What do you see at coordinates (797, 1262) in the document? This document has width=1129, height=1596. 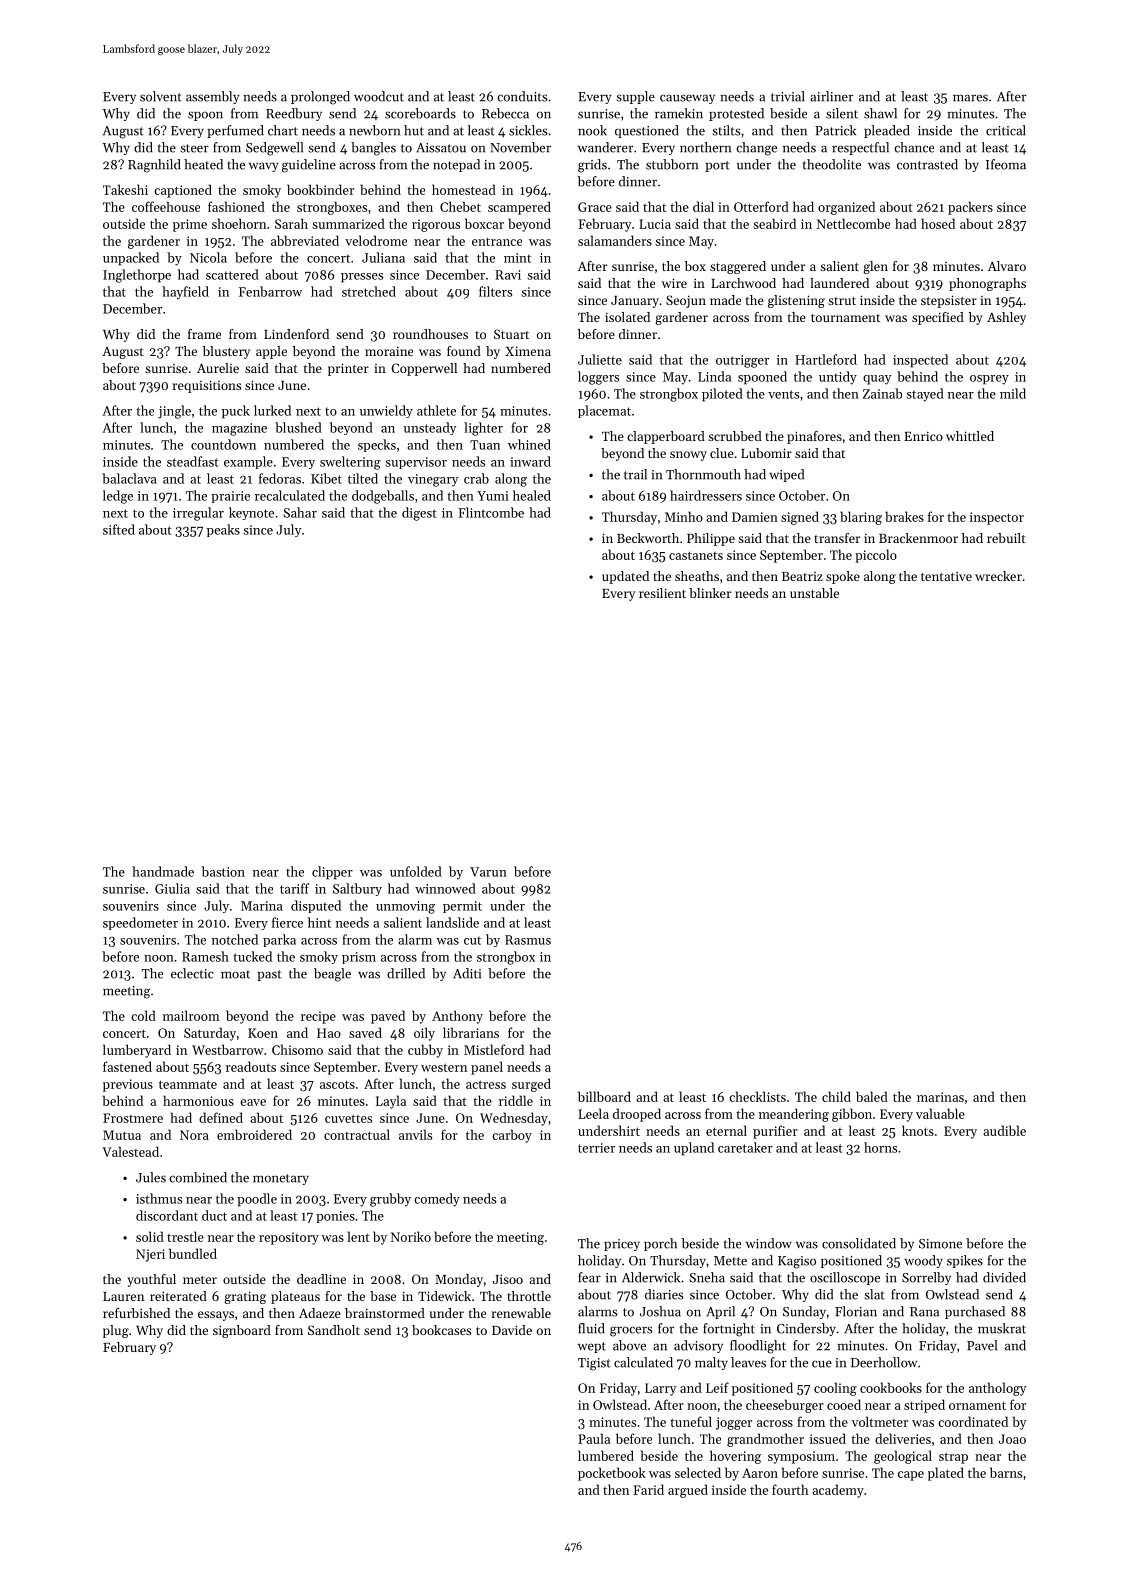 I see `Kagiso` at bounding box center [797, 1262].
